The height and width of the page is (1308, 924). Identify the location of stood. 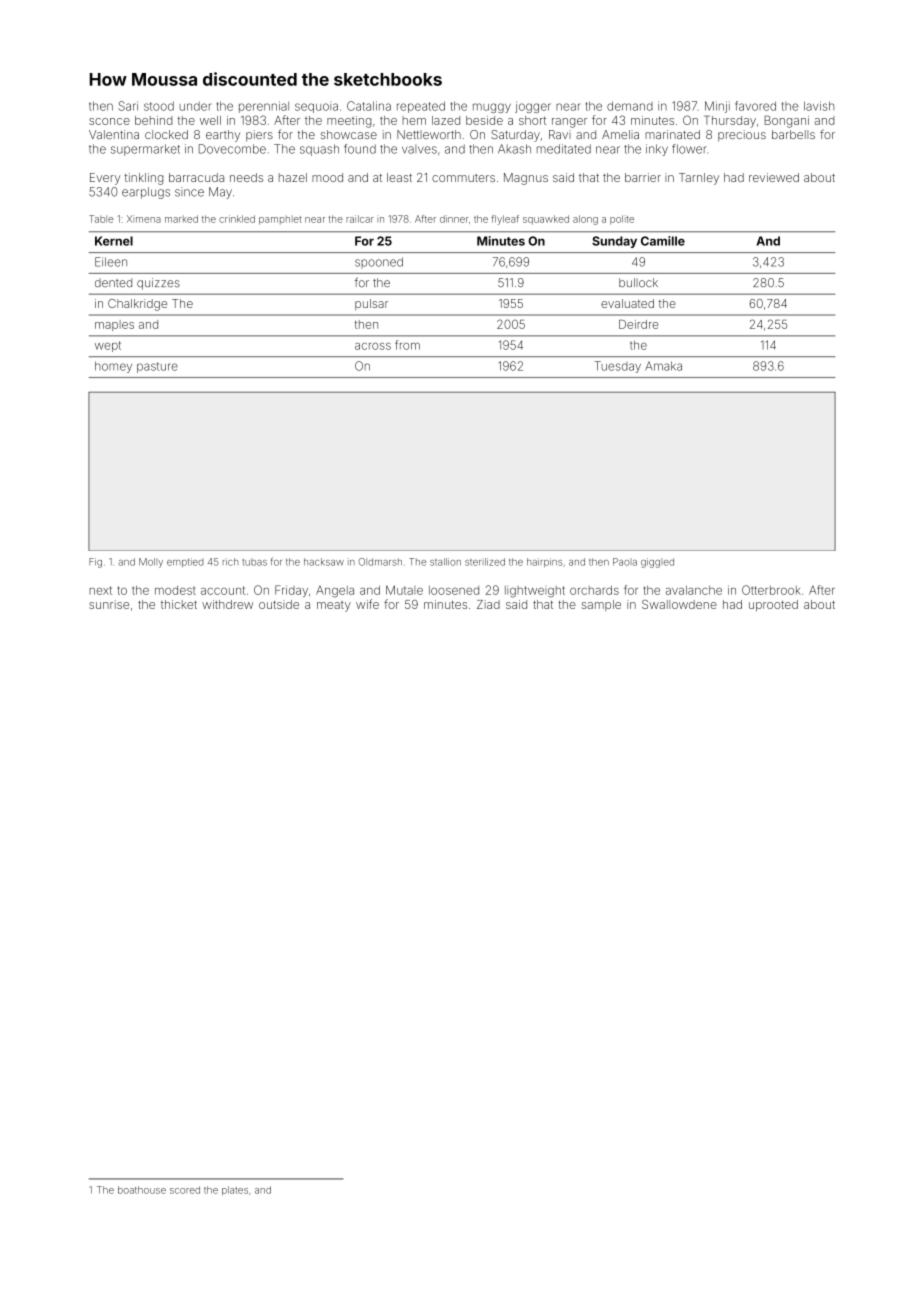
(159, 106).
